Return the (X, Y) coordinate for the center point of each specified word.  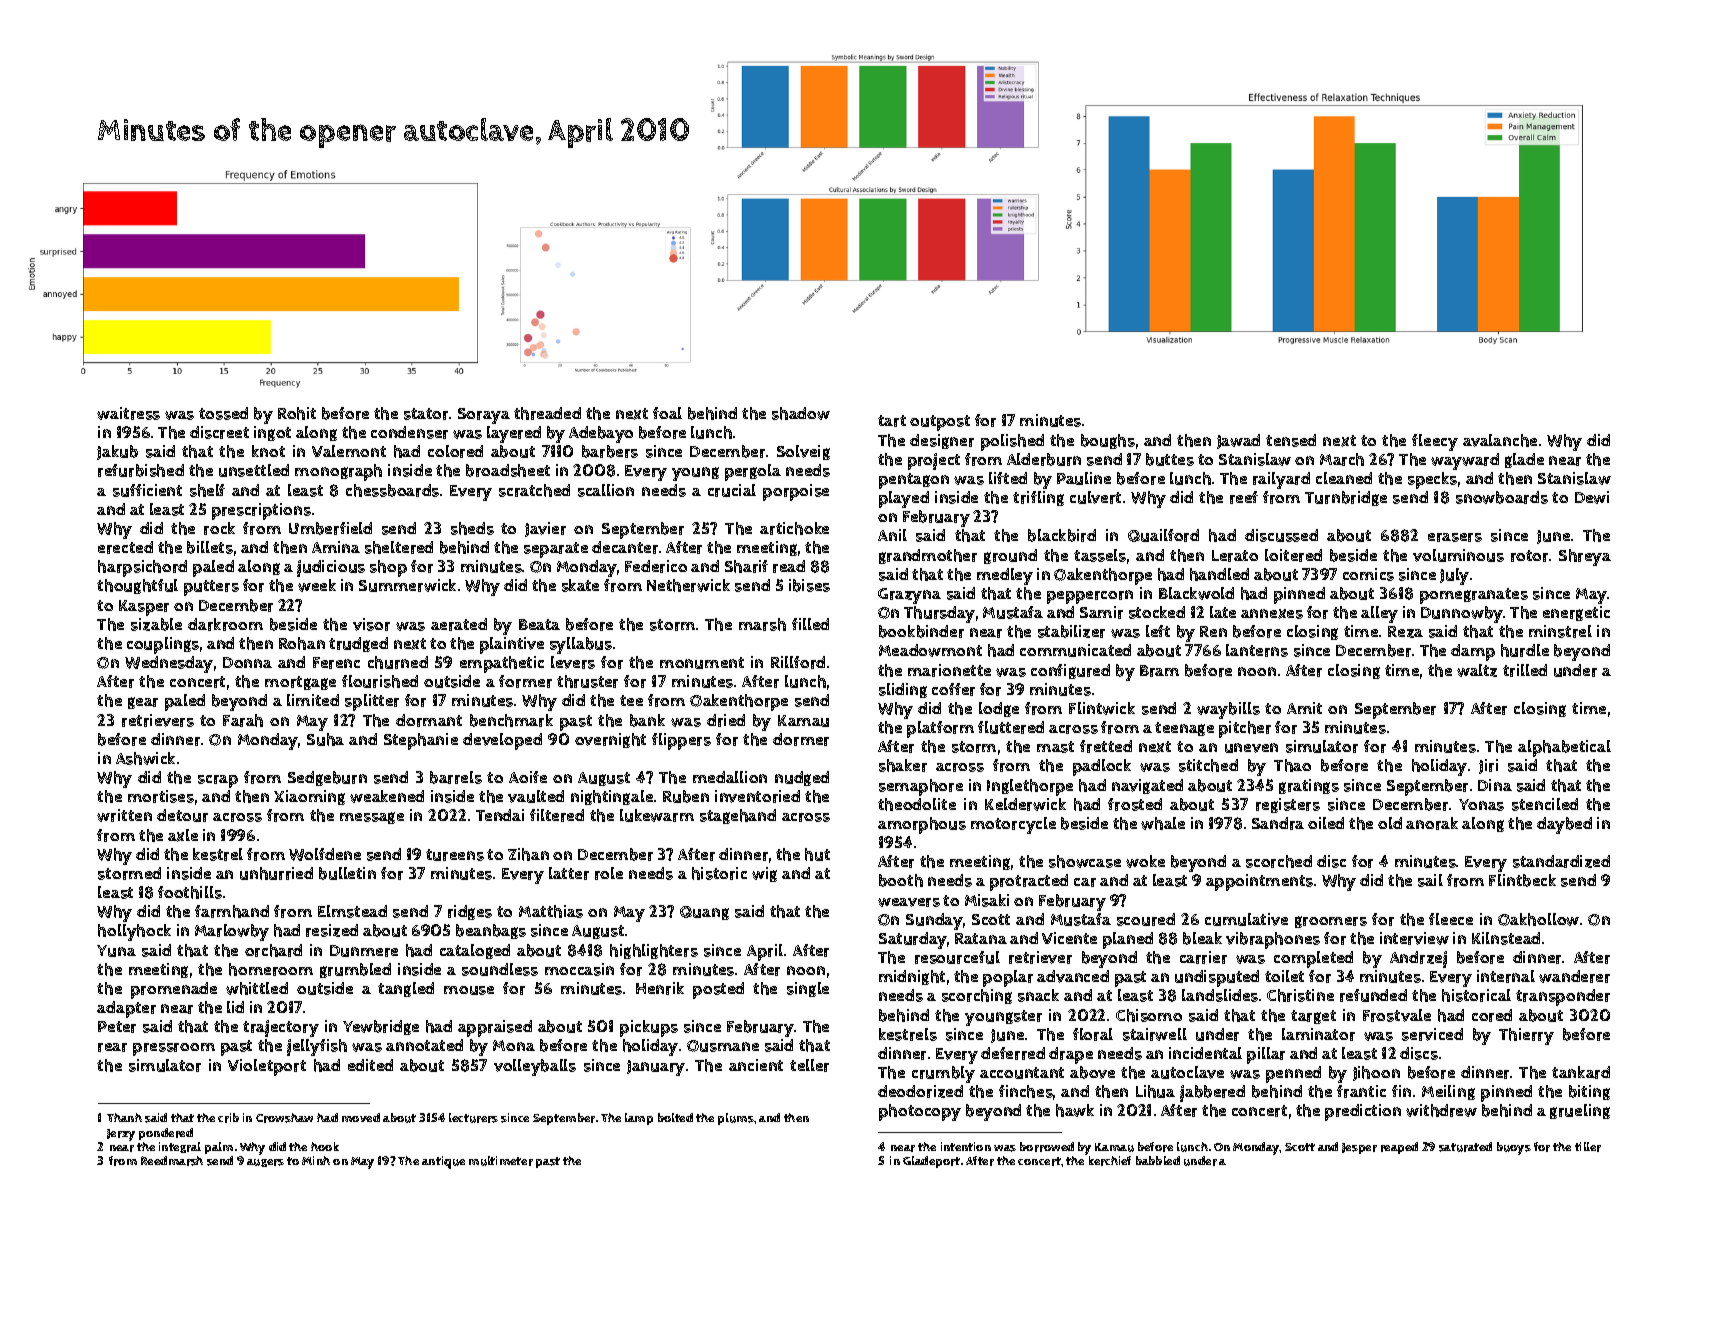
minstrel (1560, 631)
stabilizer (1071, 631)
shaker (903, 765)
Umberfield (330, 528)
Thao (1292, 765)
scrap (218, 781)
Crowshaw (284, 1118)
